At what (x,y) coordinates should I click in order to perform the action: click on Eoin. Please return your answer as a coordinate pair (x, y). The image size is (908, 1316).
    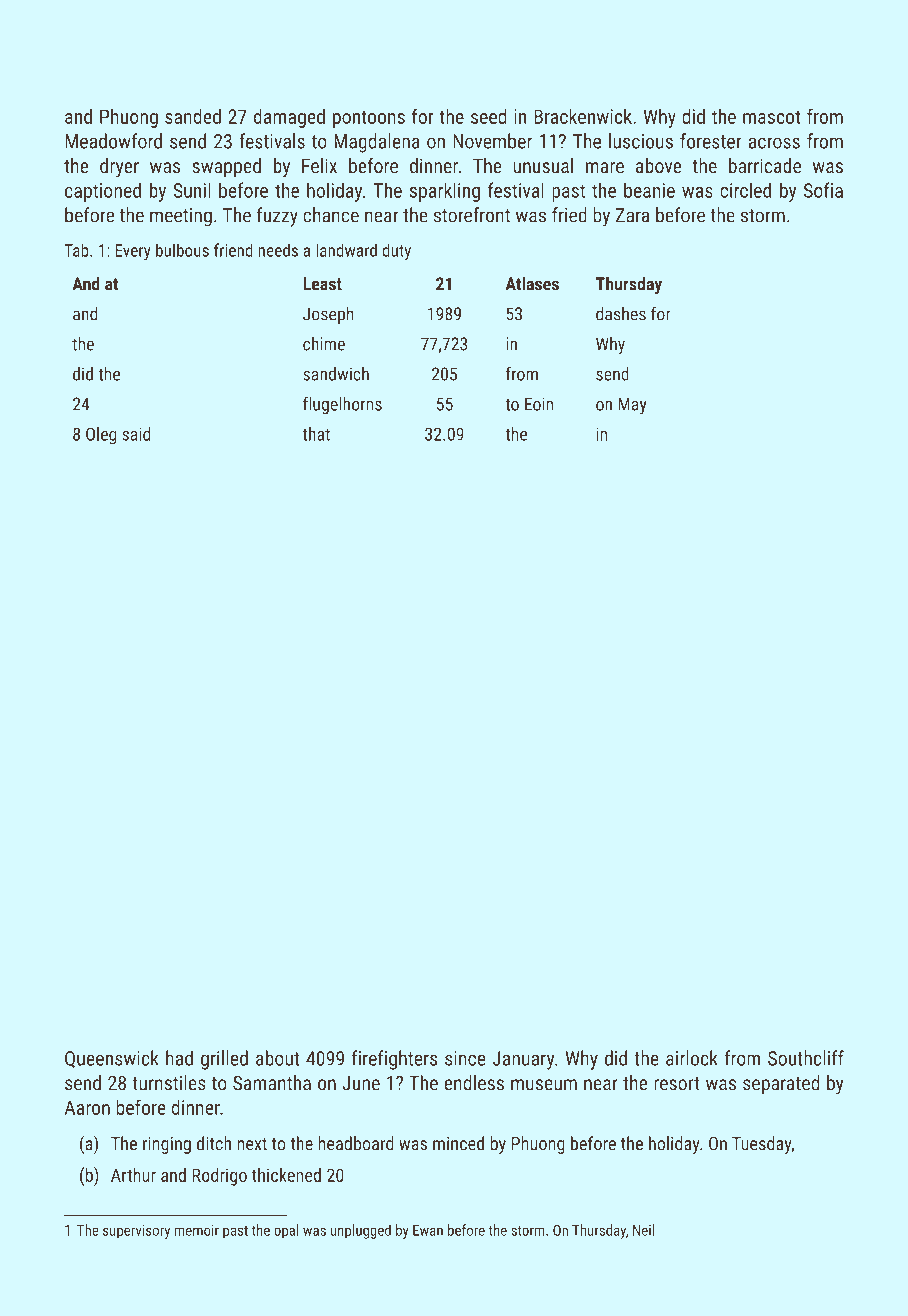
    Looking at the image, I should click on (539, 404).
